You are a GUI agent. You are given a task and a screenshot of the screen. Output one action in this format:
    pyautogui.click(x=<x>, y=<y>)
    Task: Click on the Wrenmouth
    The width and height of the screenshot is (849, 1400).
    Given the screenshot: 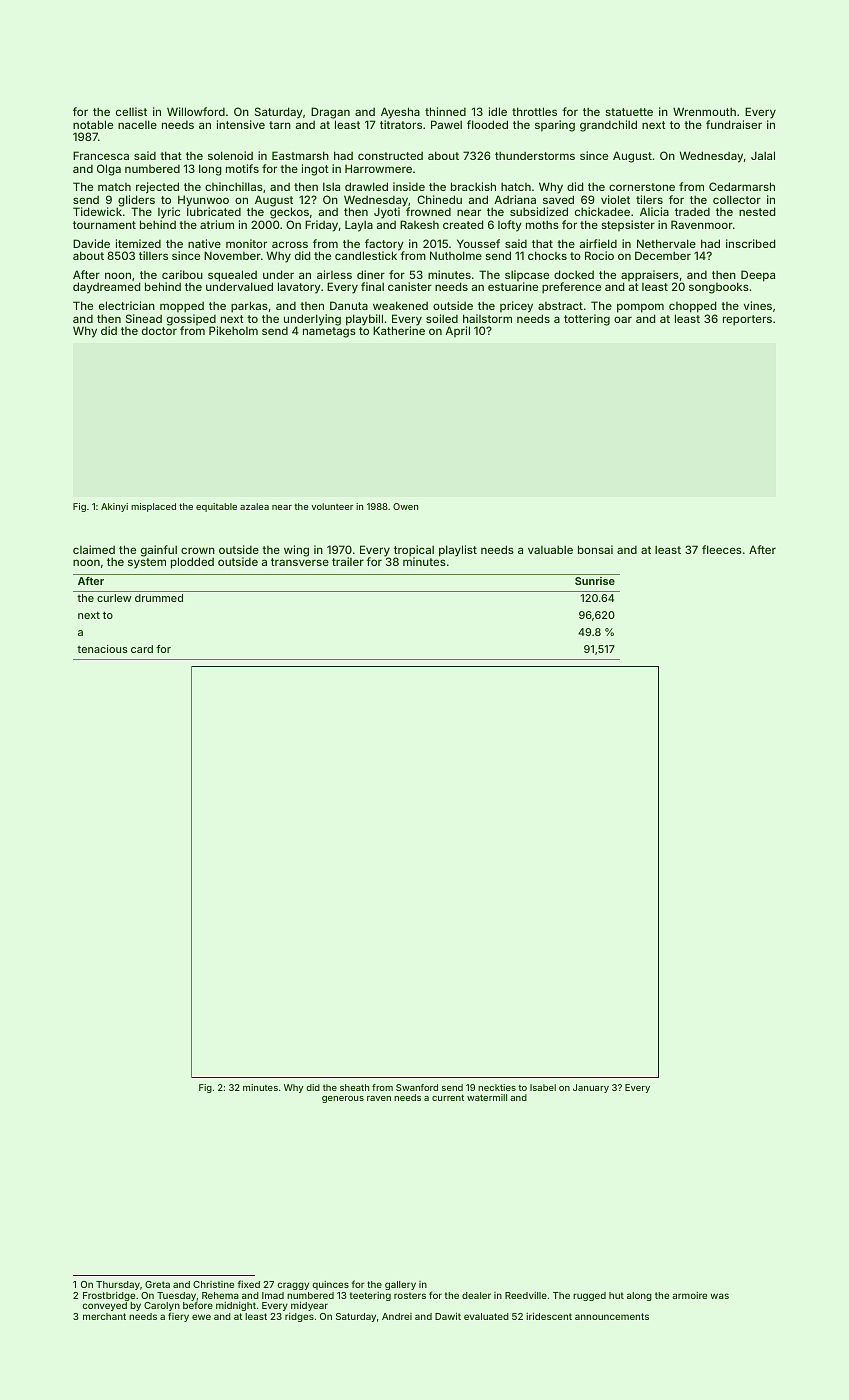 What is the action you would take?
    pyautogui.click(x=704, y=111)
